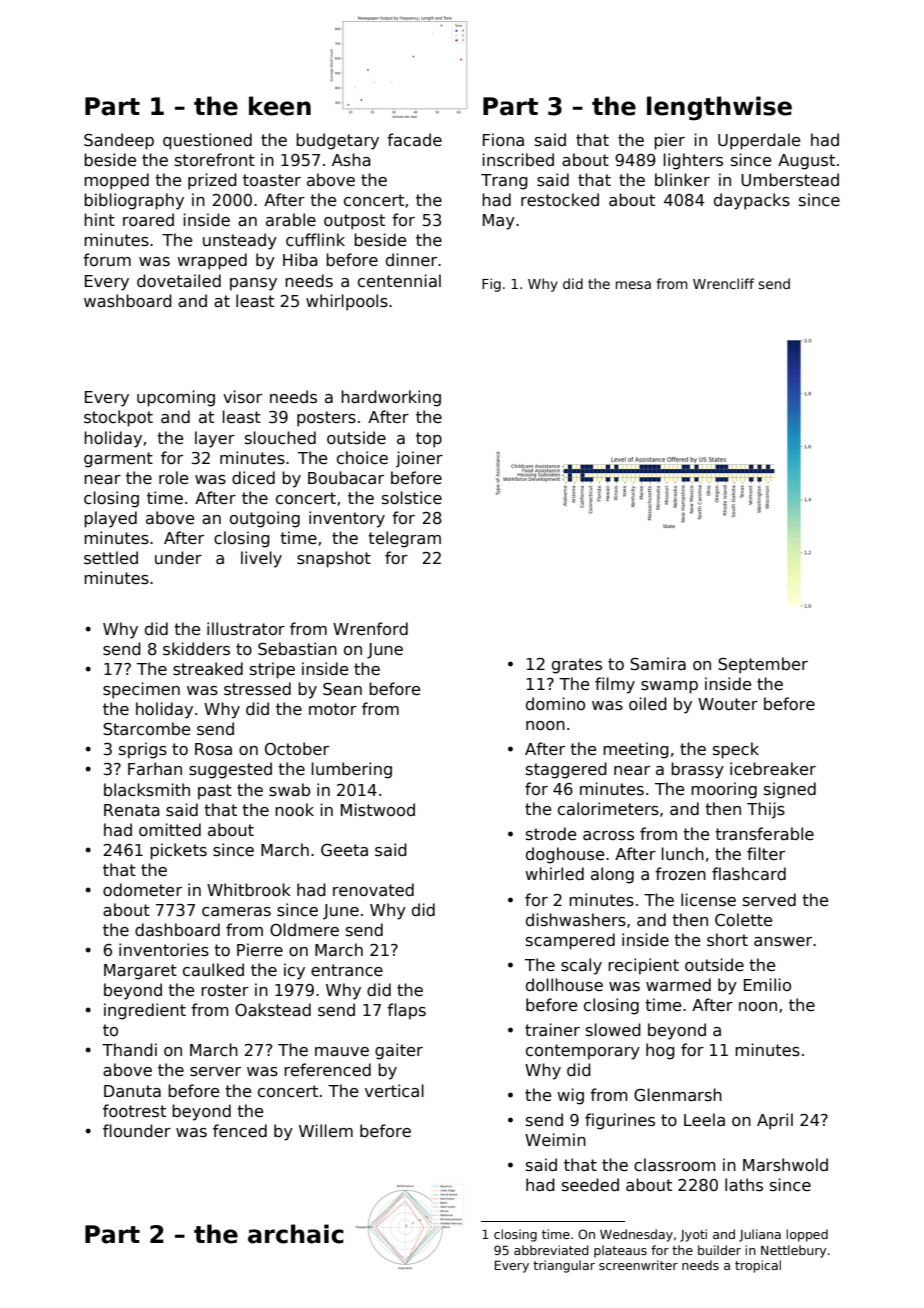  What do you see at coordinates (790, 180) in the screenshot?
I see `Umberstead` at bounding box center [790, 180].
